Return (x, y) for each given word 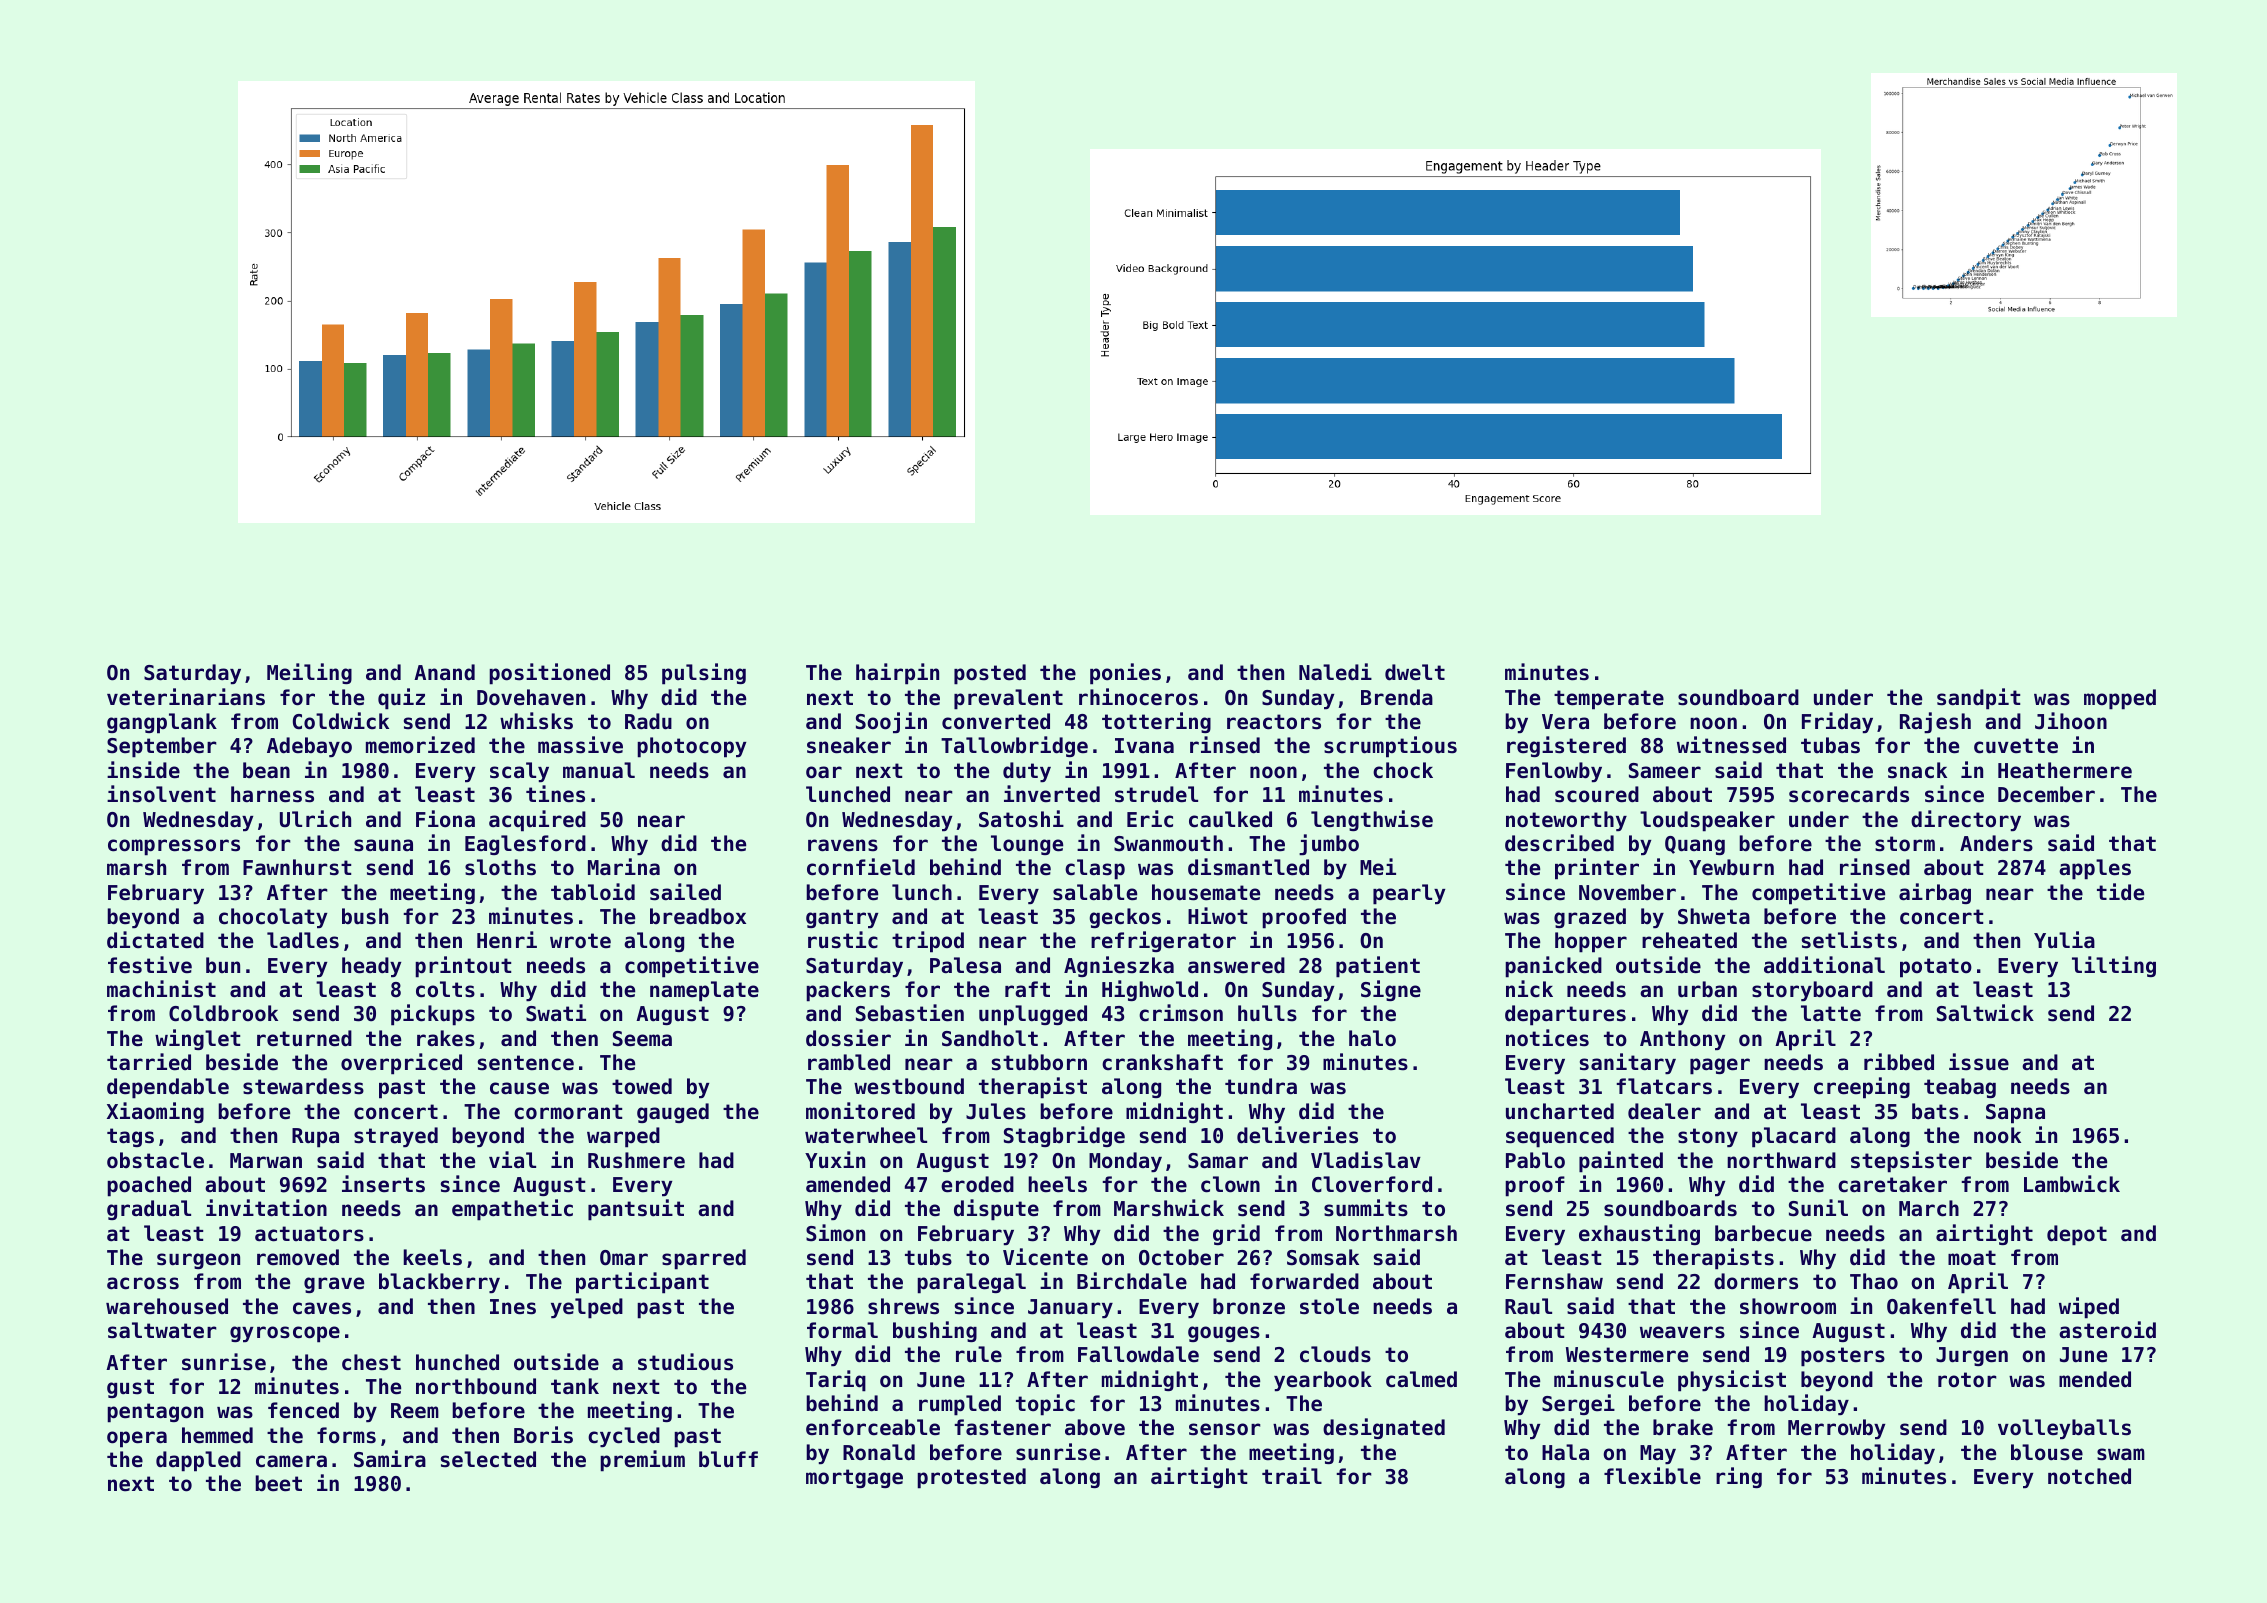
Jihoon (2071, 721)
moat (1972, 1258)
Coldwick (341, 721)
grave (334, 1285)
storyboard (1812, 991)
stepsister (1911, 1162)
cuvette (2016, 746)
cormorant (568, 1112)
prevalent (1008, 699)
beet (278, 1483)
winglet (197, 1039)
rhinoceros (1138, 697)
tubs (928, 1257)
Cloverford (1372, 1184)
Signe (1391, 990)
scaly (519, 772)
